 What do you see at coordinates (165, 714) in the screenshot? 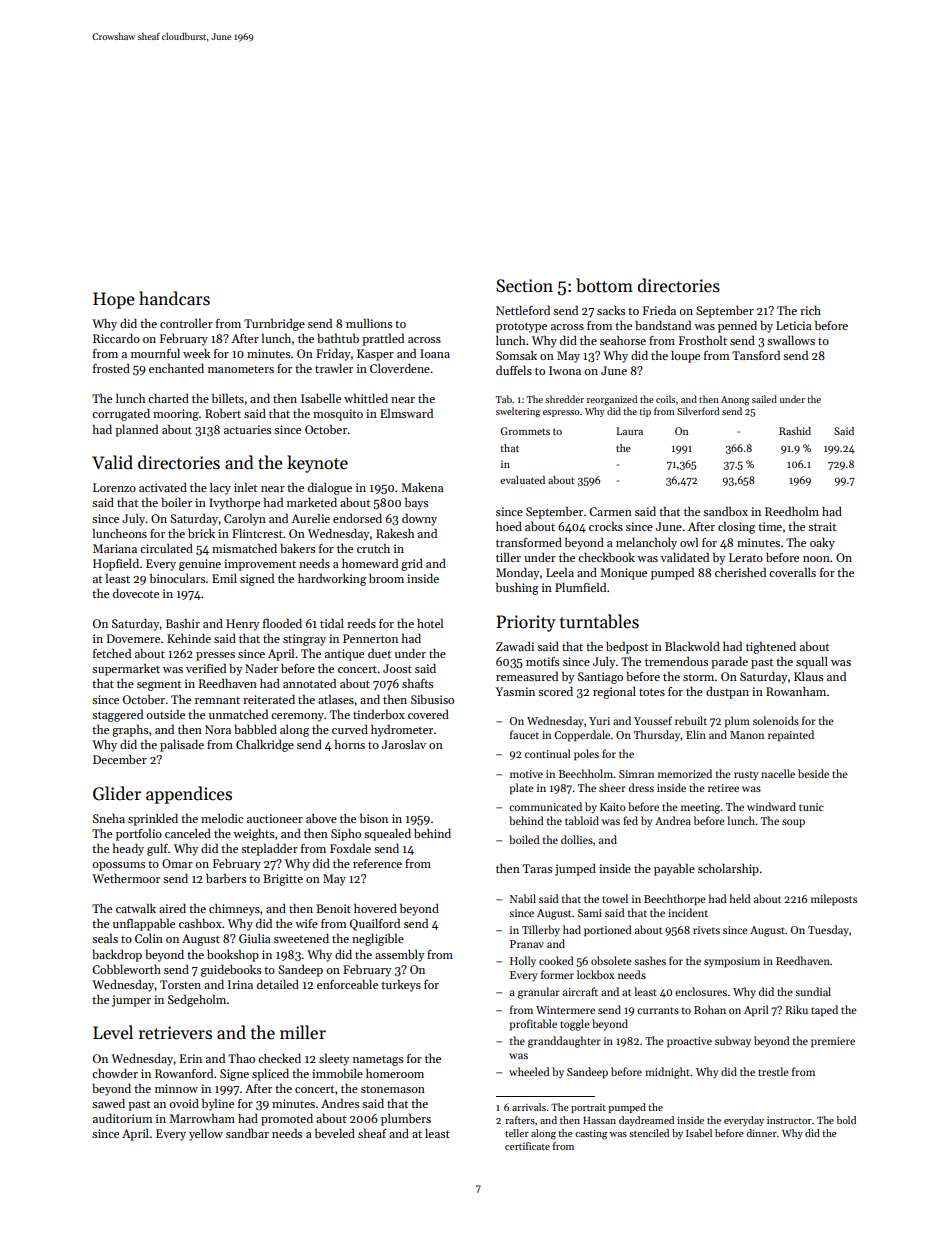
I see `outside` at bounding box center [165, 714].
